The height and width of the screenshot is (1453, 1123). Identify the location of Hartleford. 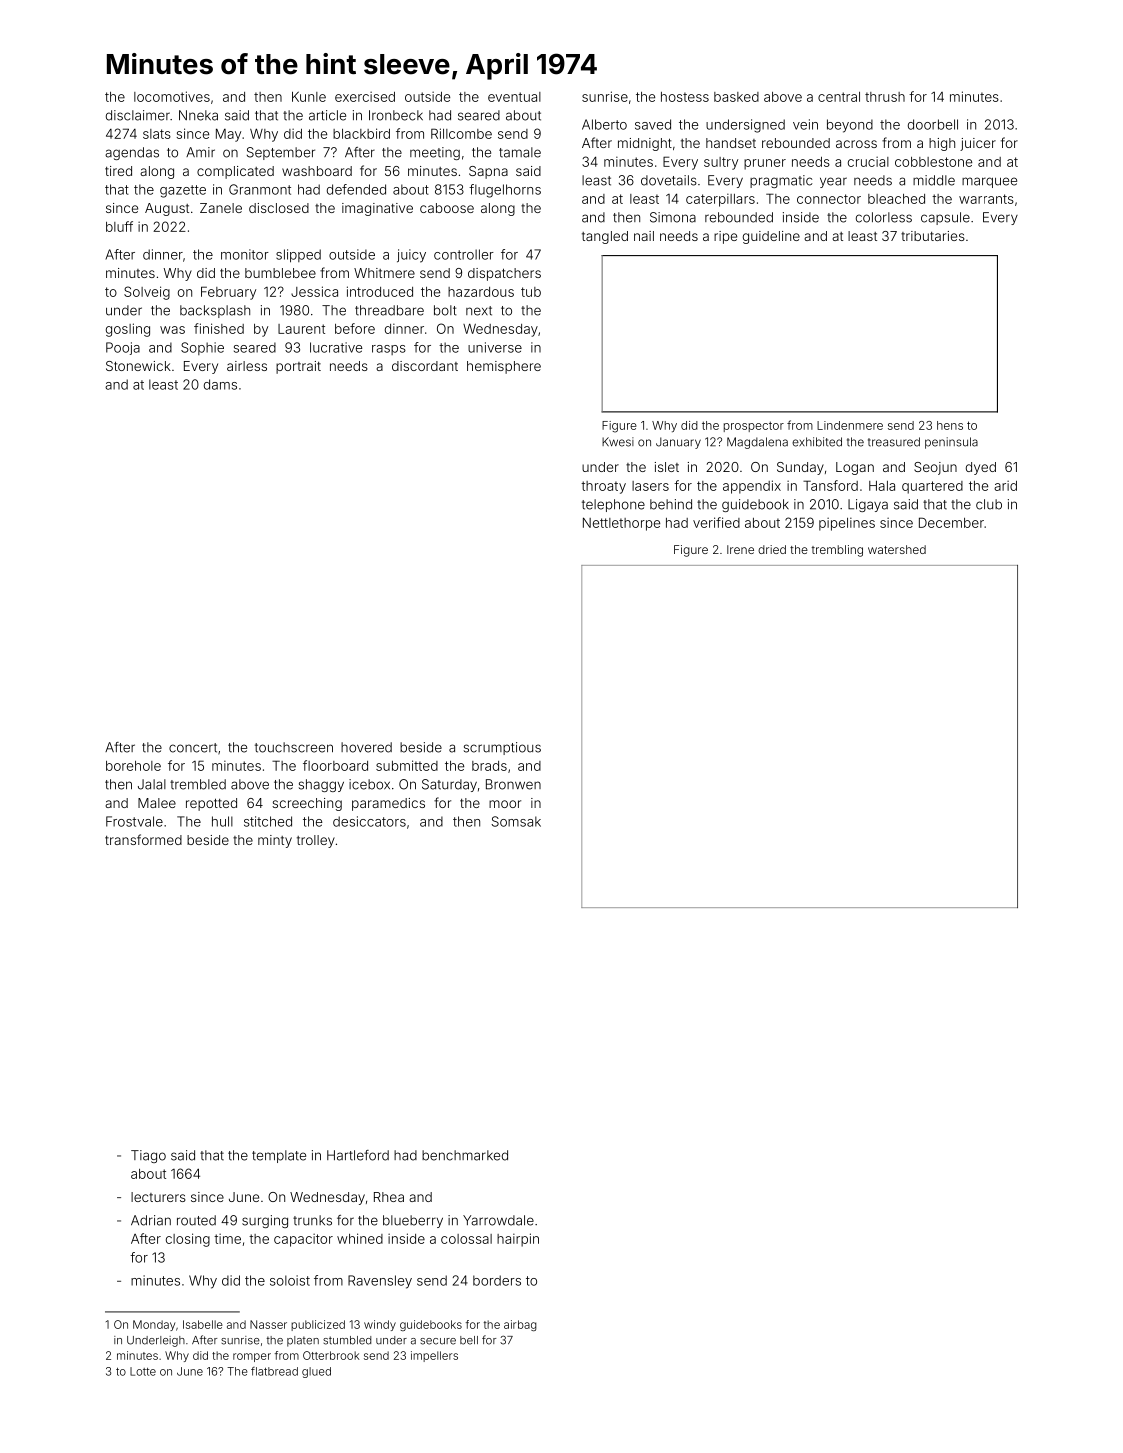
(358, 1155).
